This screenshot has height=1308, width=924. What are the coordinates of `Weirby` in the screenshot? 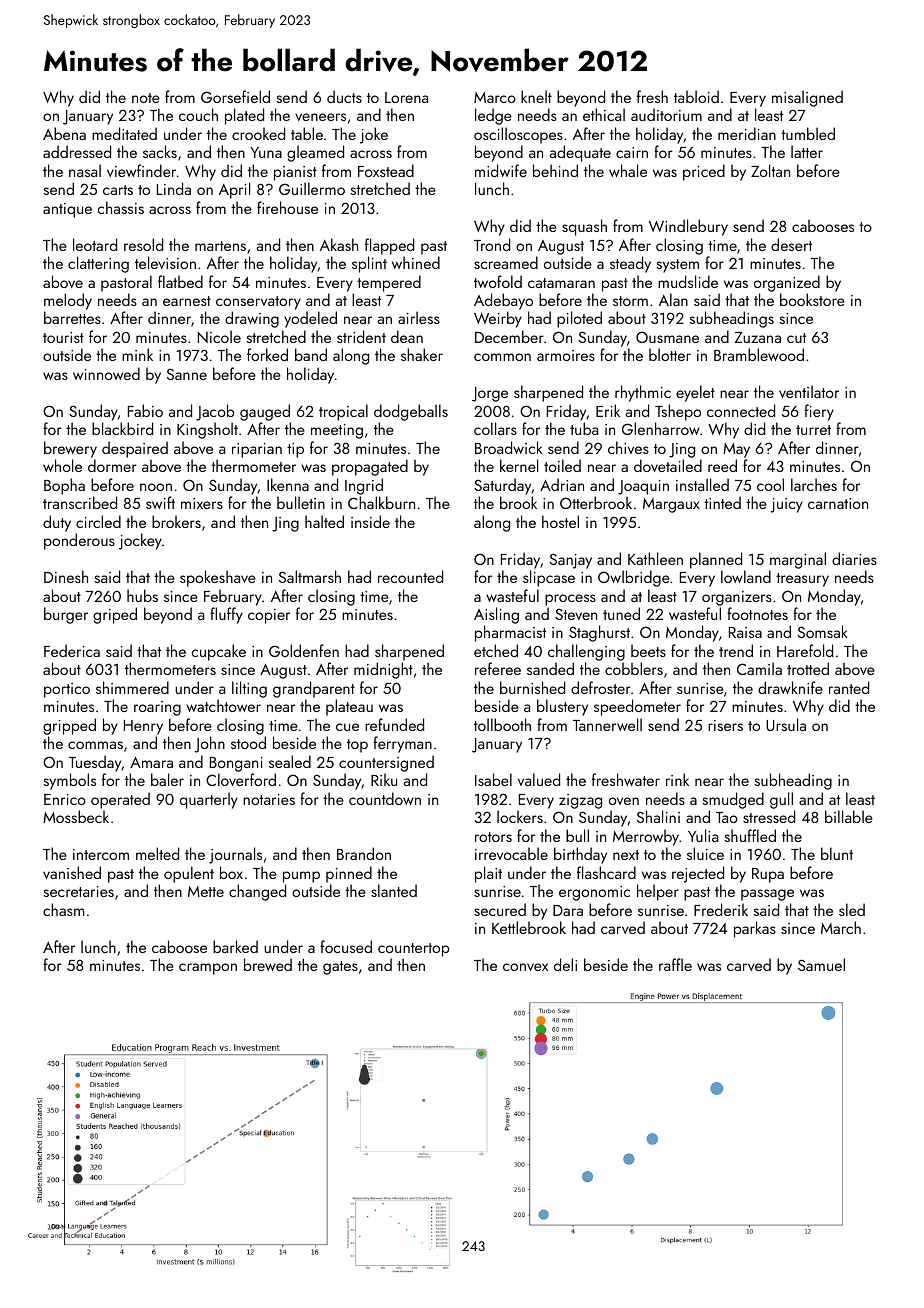 It's located at (498, 319).
